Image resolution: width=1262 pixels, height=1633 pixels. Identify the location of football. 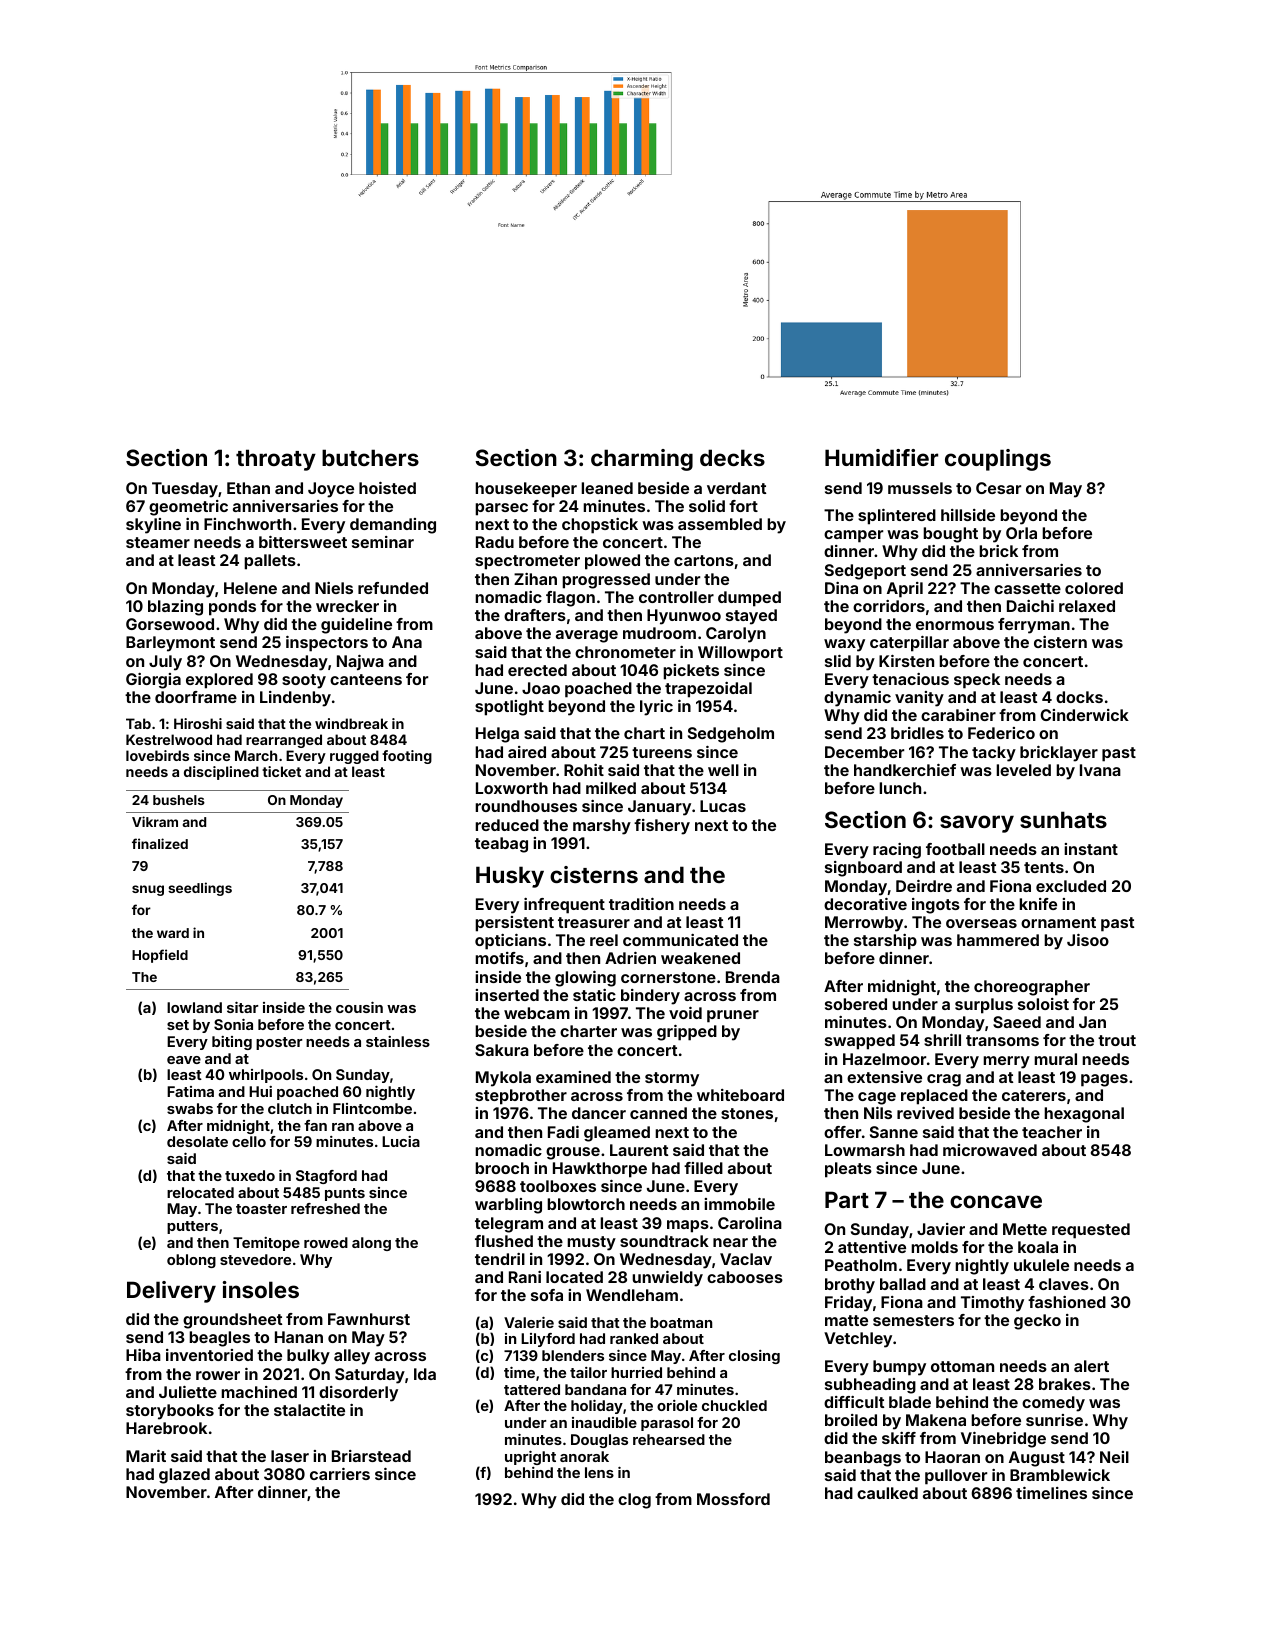
(955, 849).
